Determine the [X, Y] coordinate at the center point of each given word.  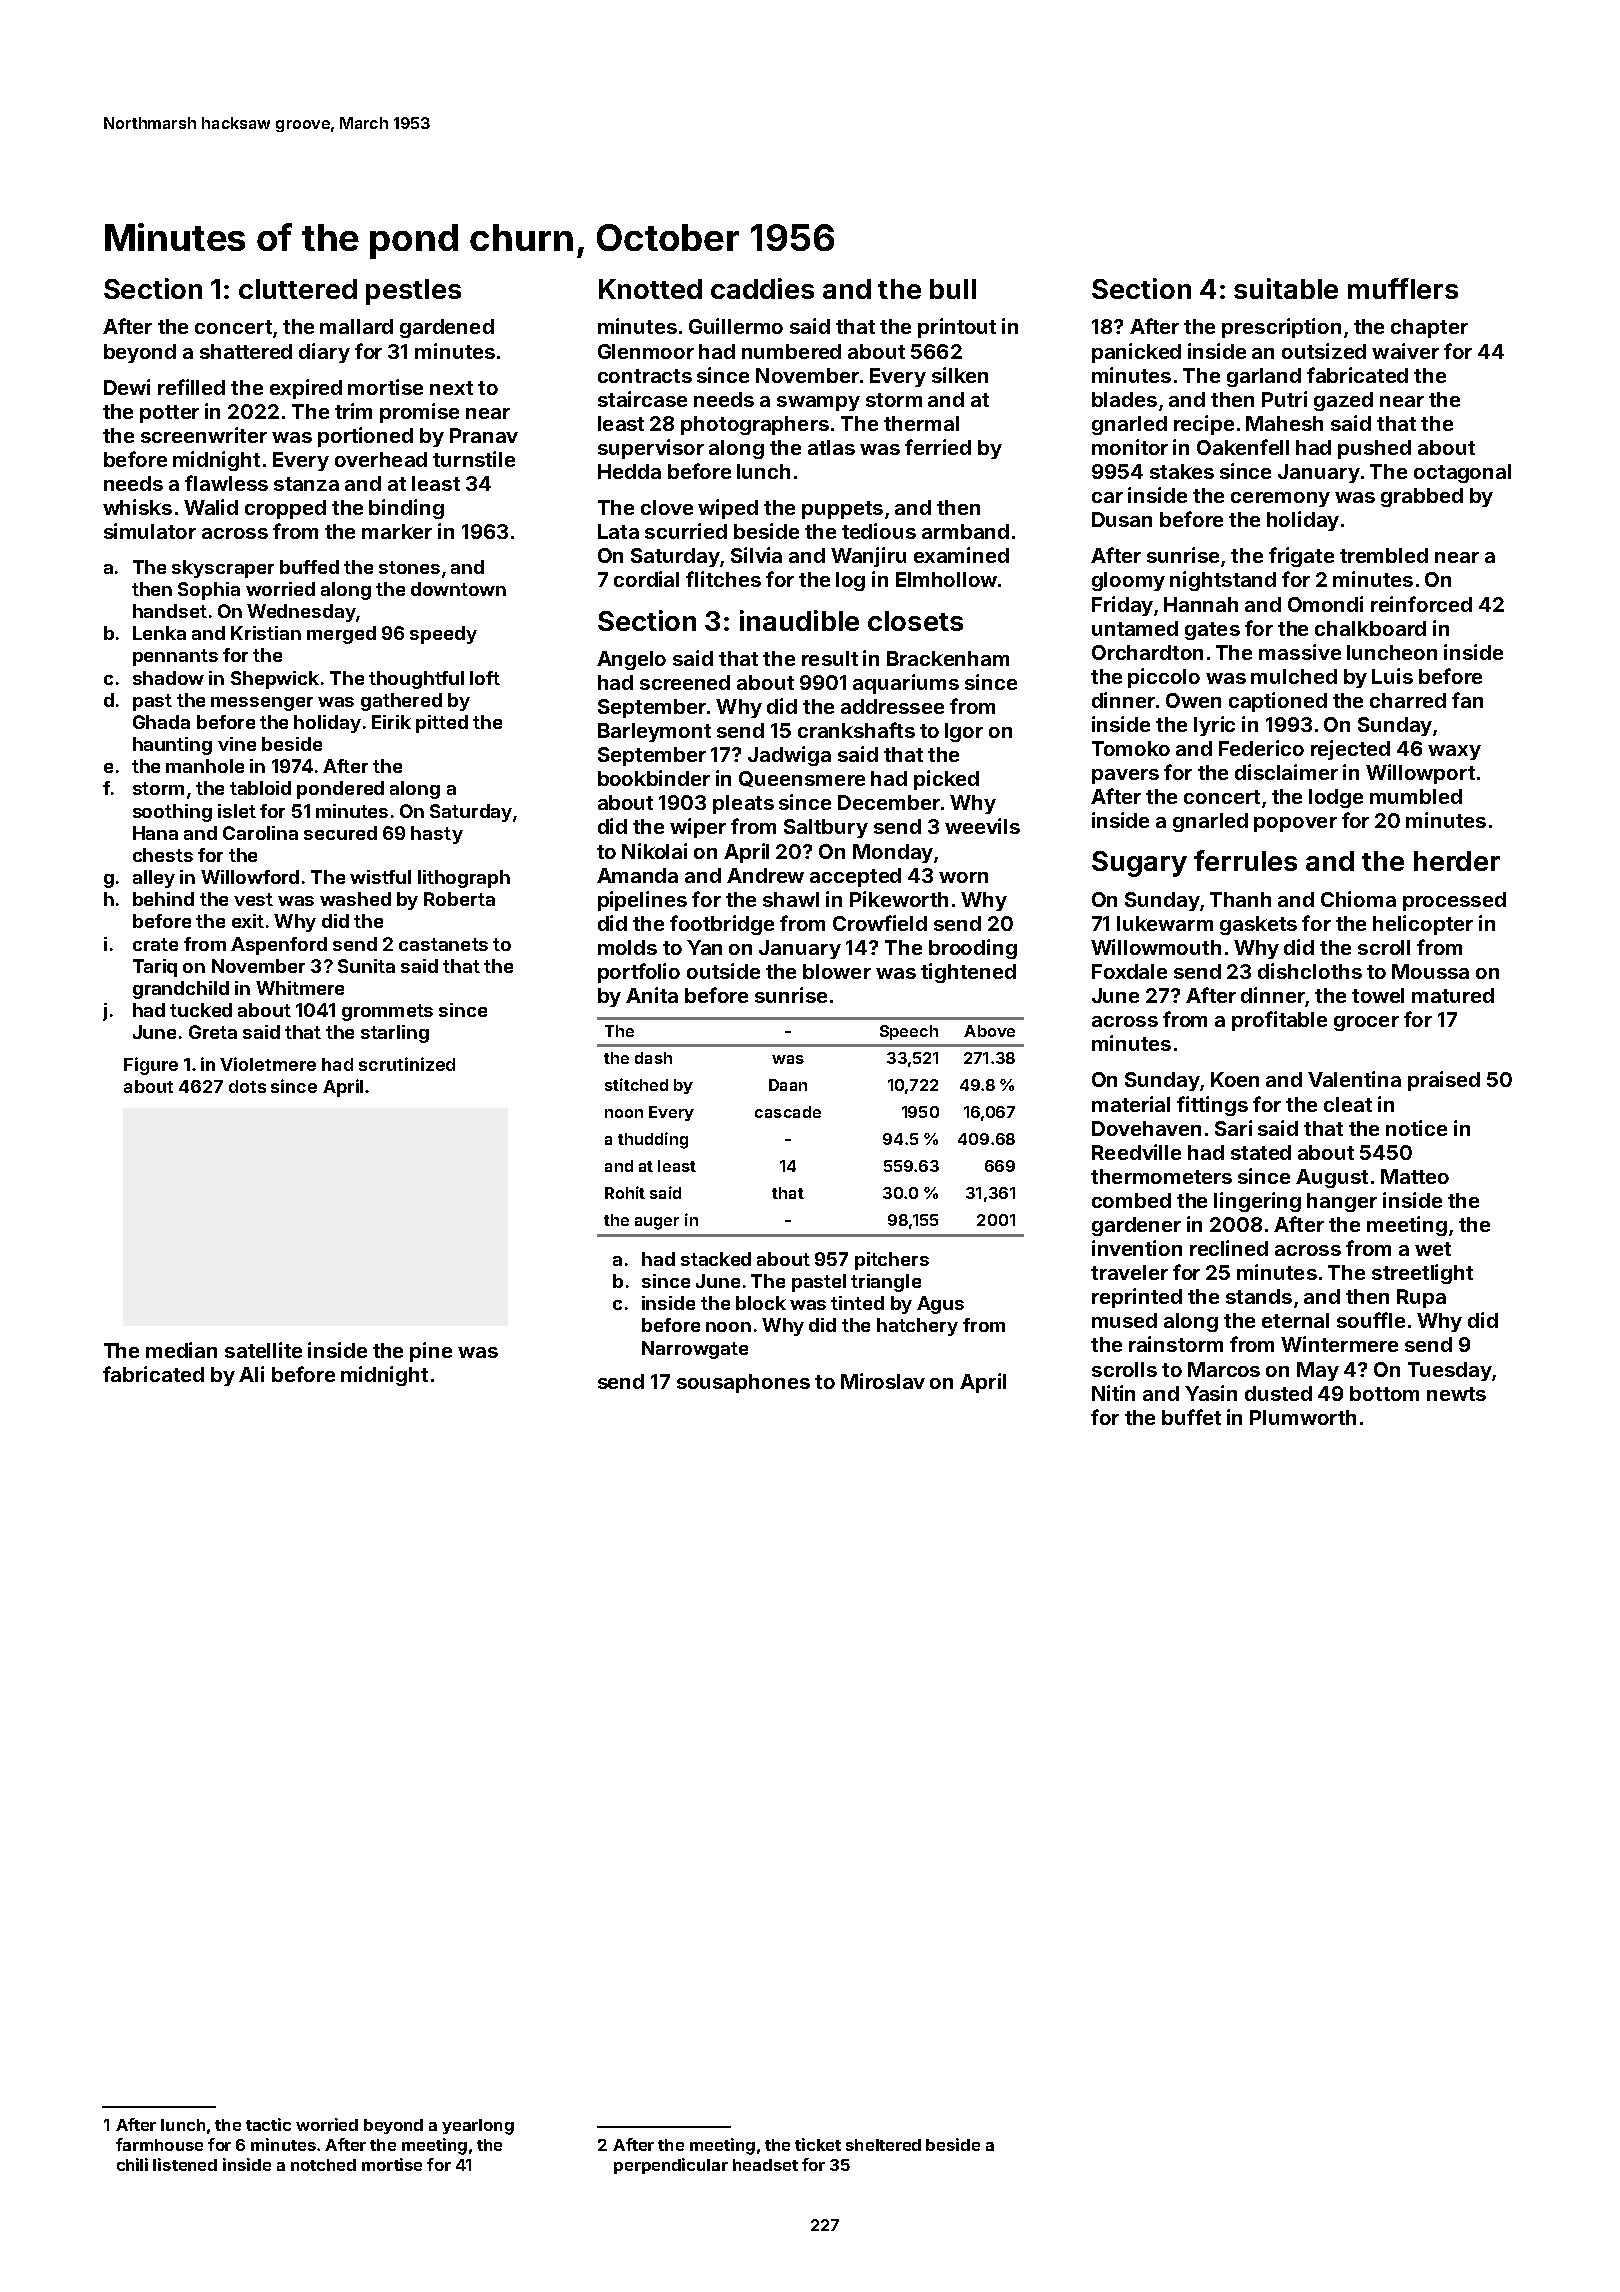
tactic [268, 2124]
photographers [755, 425]
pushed [1374, 449]
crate [155, 944]
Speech [909, 1032]
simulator [150, 531]
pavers [1125, 776]
